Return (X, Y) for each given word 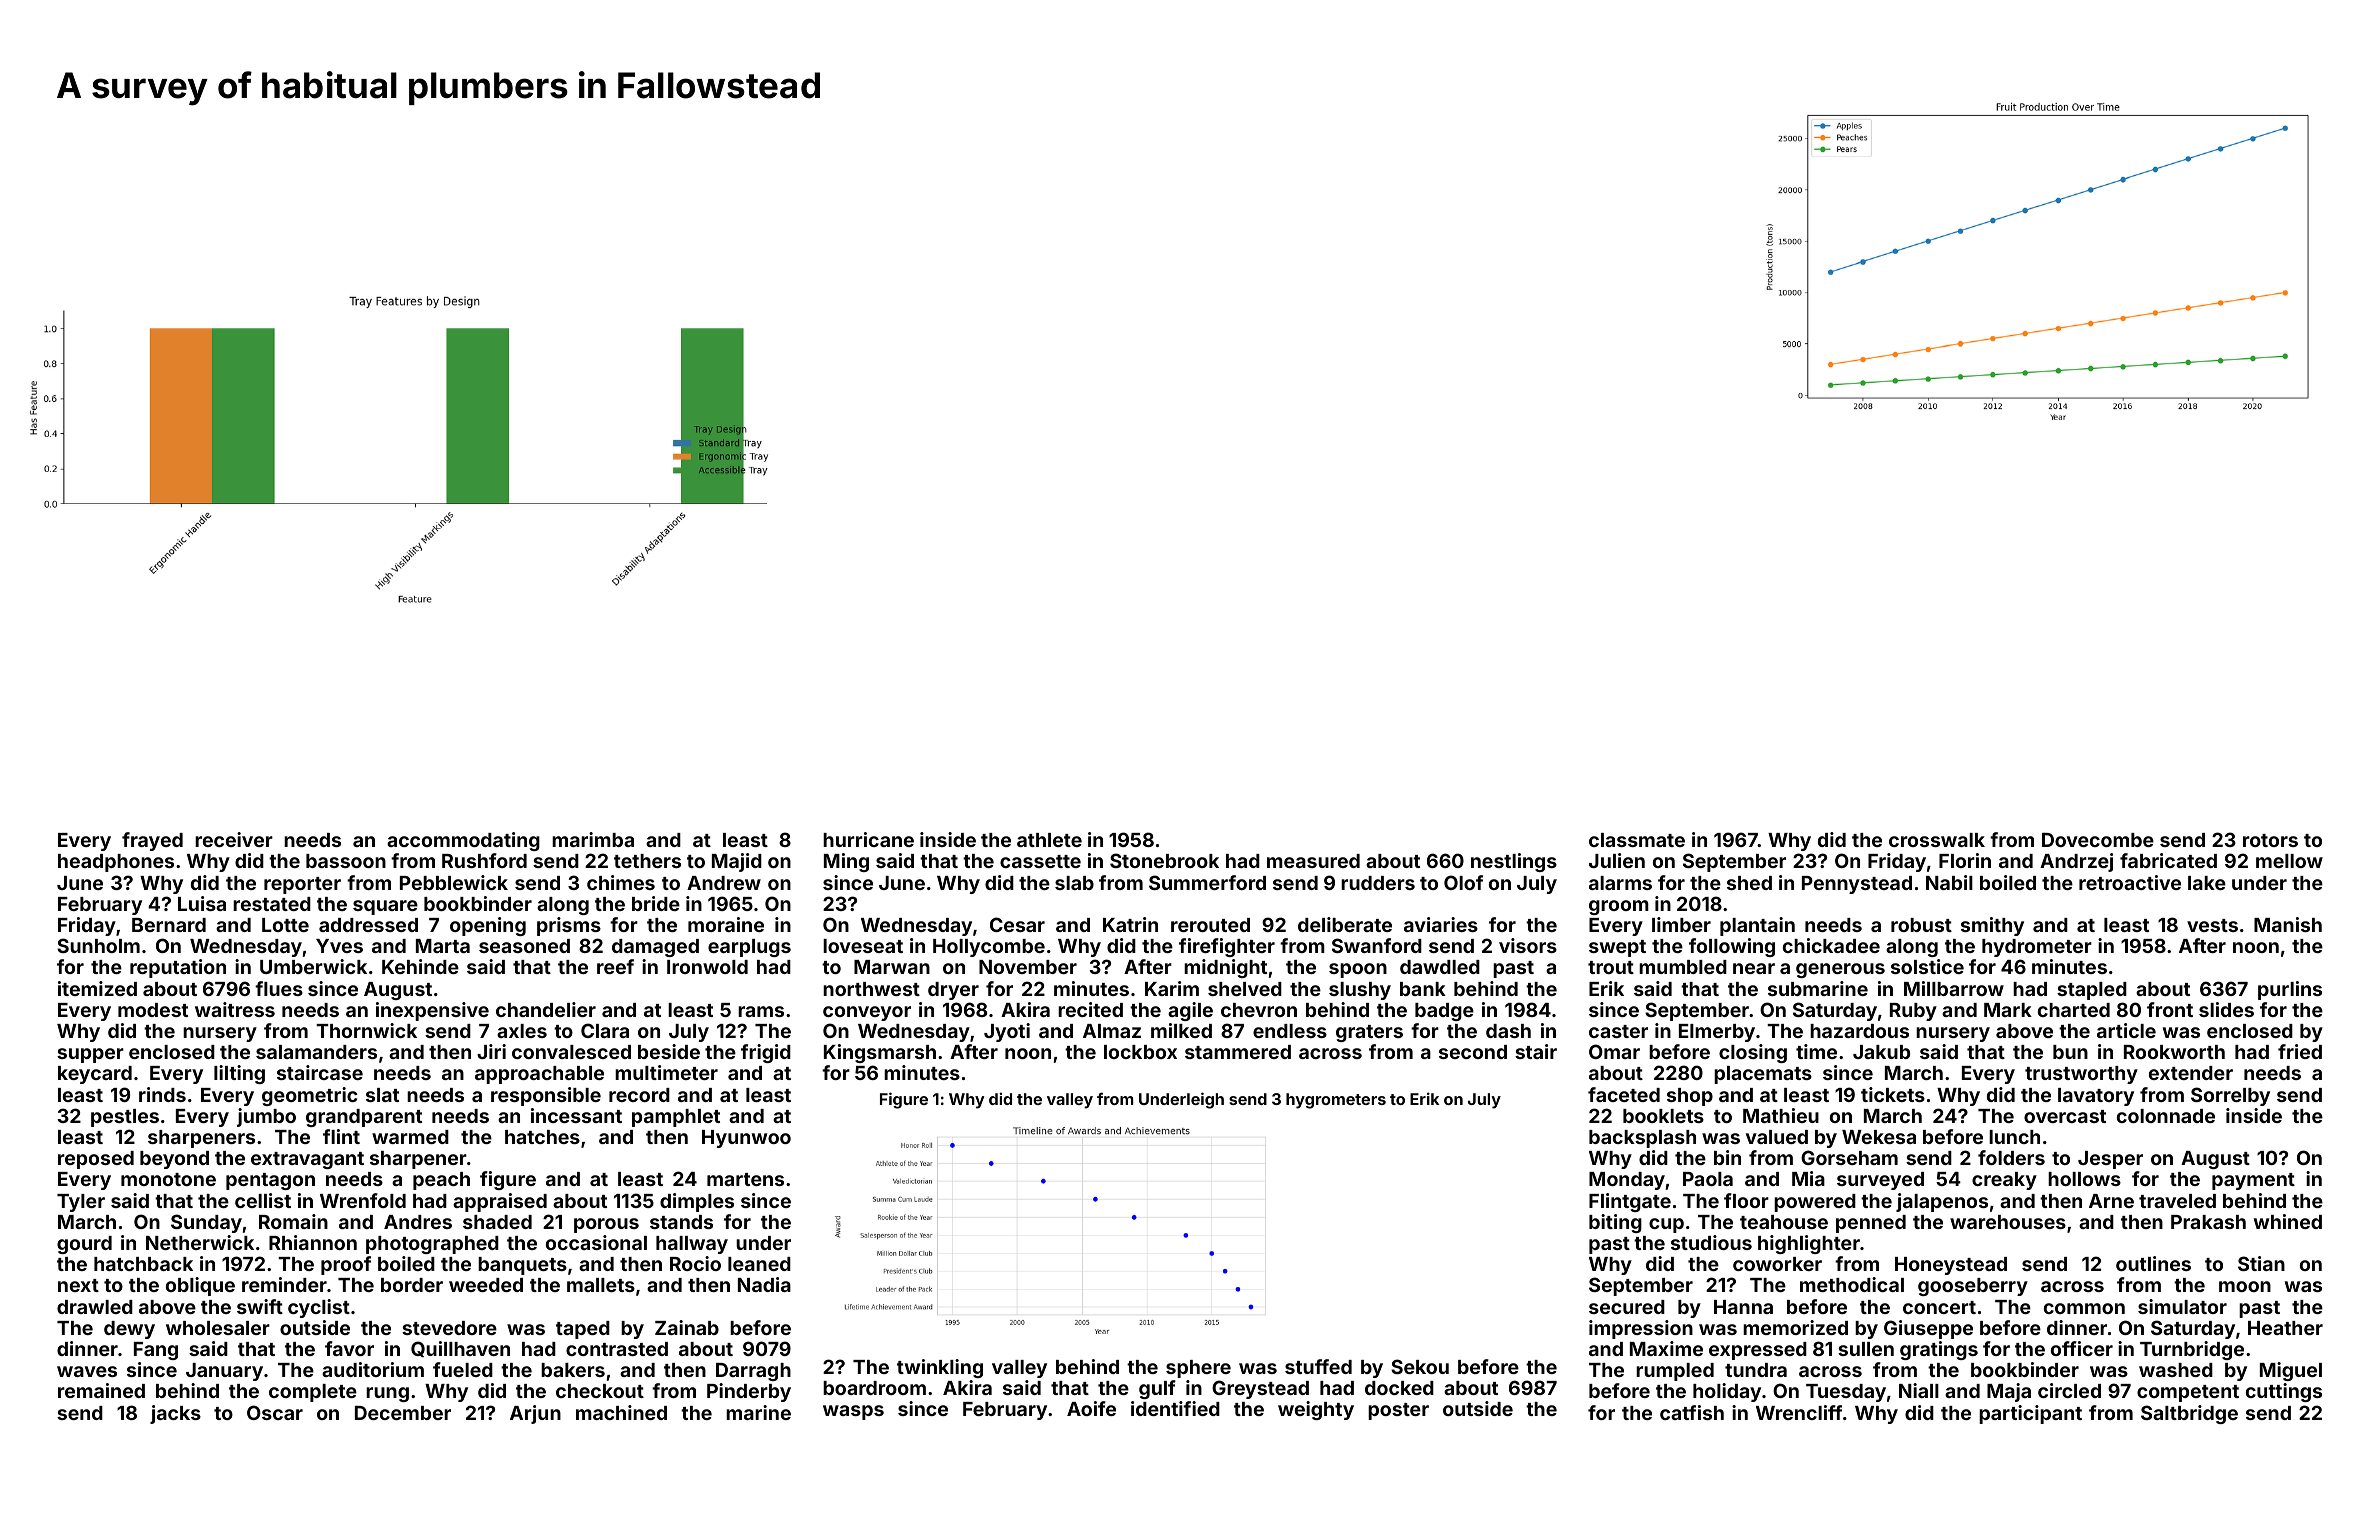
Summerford (1207, 882)
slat (382, 1095)
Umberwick (313, 966)
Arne (2111, 1201)
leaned (759, 1264)
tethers (647, 861)
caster (1618, 1031)
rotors (2270, 840)
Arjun (535, 1414)
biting (1615, 1223)
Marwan (892, 967)
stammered (1238, 1052)
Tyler (81, 1203)
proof (346, 1265)
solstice (1927, 966)
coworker (1777, 1264)
